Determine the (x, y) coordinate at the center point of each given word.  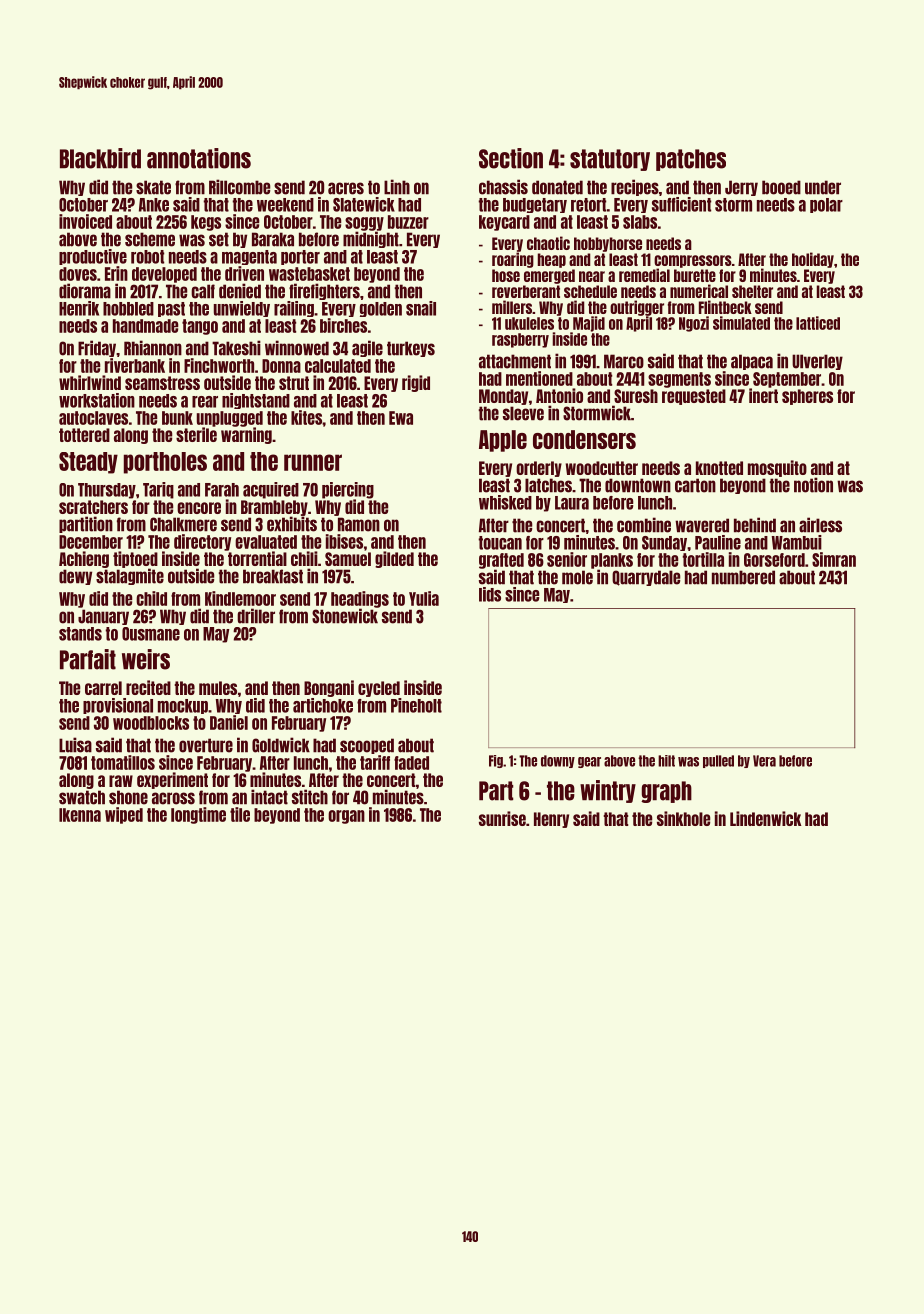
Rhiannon (153, 348)
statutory (610, 160)
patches (691, 160)
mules (218, 688)
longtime (198, 815)
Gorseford (774, 560)
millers (512, 307)
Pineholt (416, 705)
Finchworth (219, 365)
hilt (666, 761)
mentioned (539, 378)
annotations (199, 158)
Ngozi (694, 324)
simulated (741, 323)
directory (202, 542)
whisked (505, 502)
